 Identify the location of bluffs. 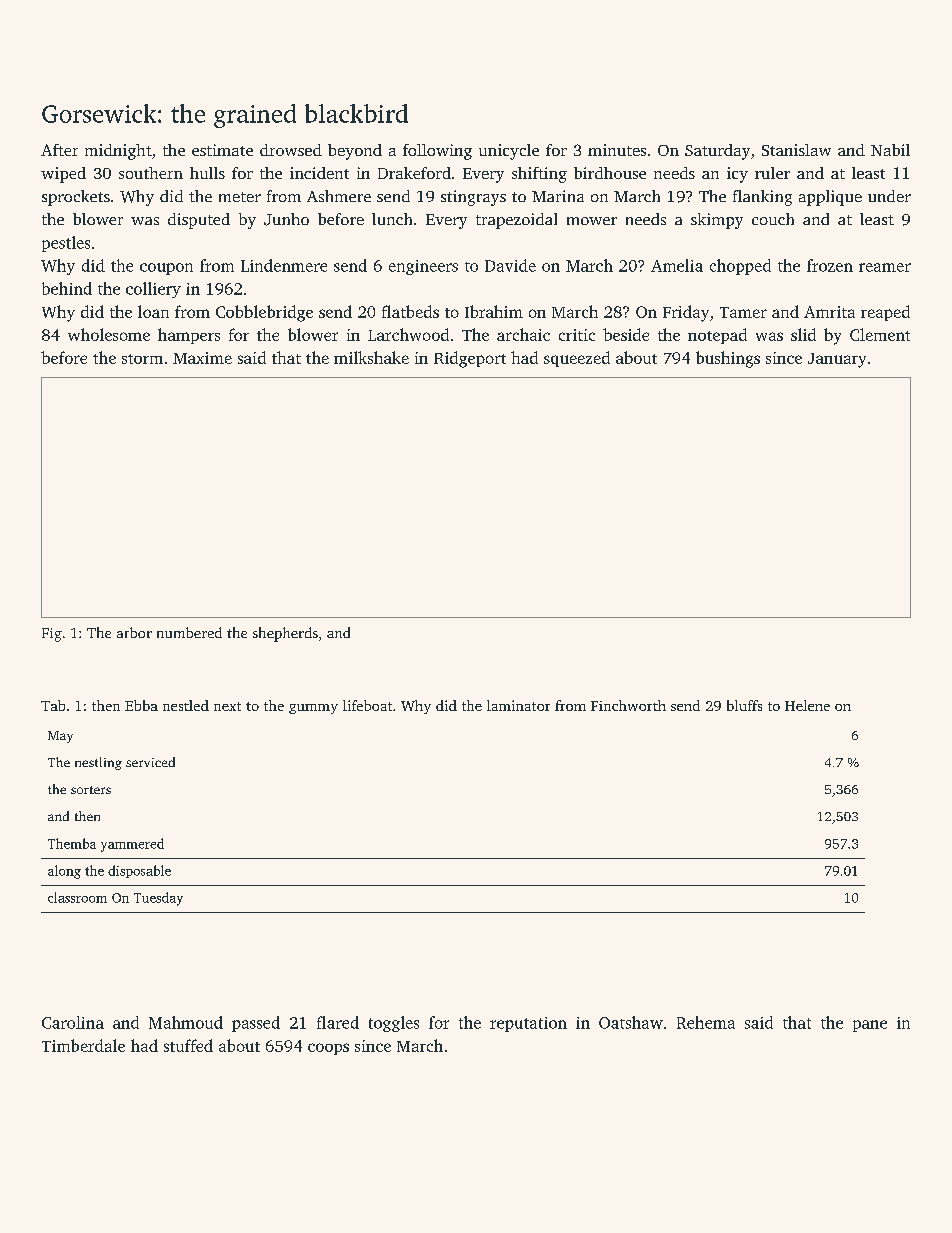
(744, 705).
